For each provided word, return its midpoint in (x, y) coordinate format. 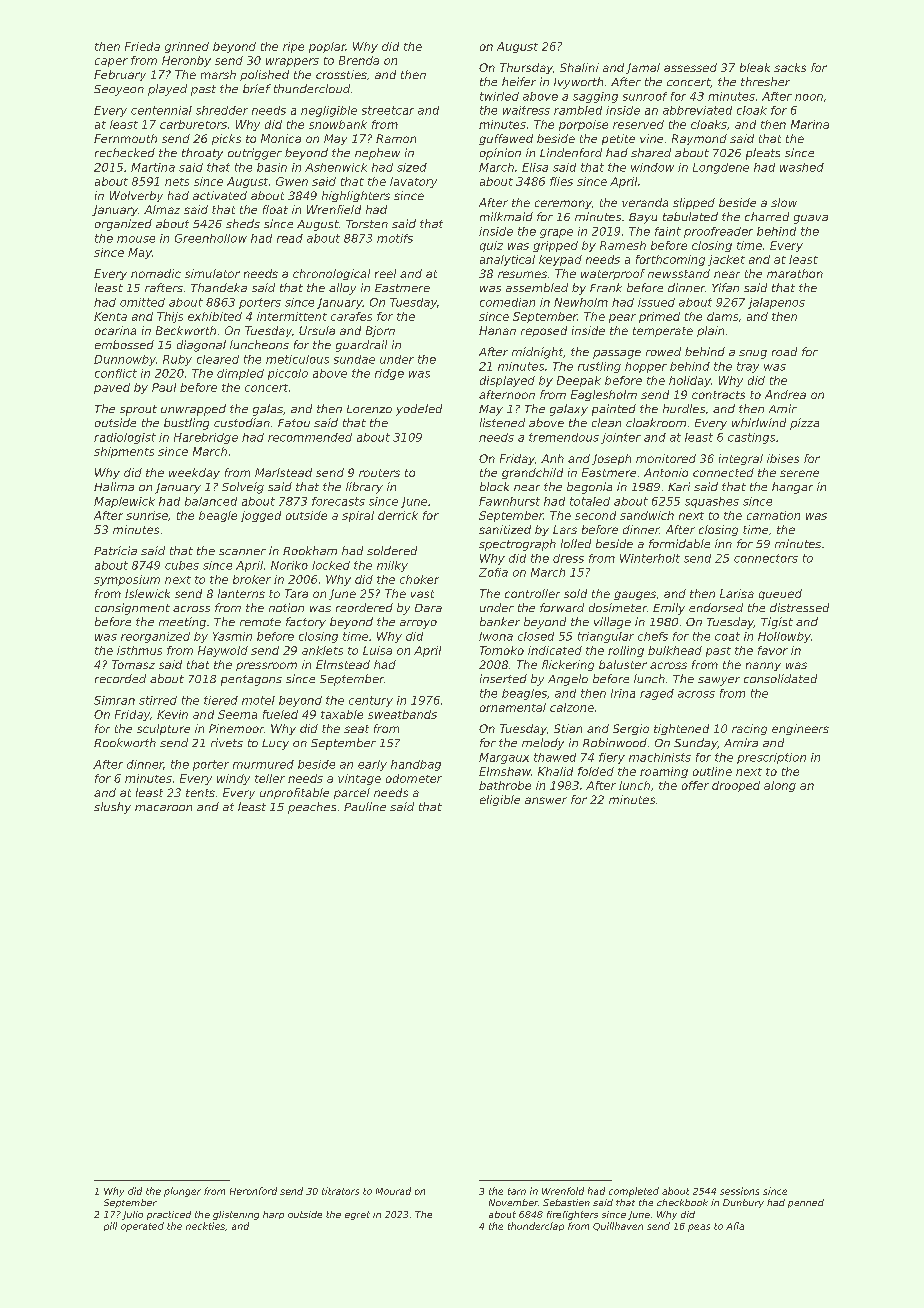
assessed (690, 67)
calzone (572, 707)
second (595, 515)
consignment (132, 609)
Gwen (292, 181)
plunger (182, 1192)
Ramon (396, 138)
